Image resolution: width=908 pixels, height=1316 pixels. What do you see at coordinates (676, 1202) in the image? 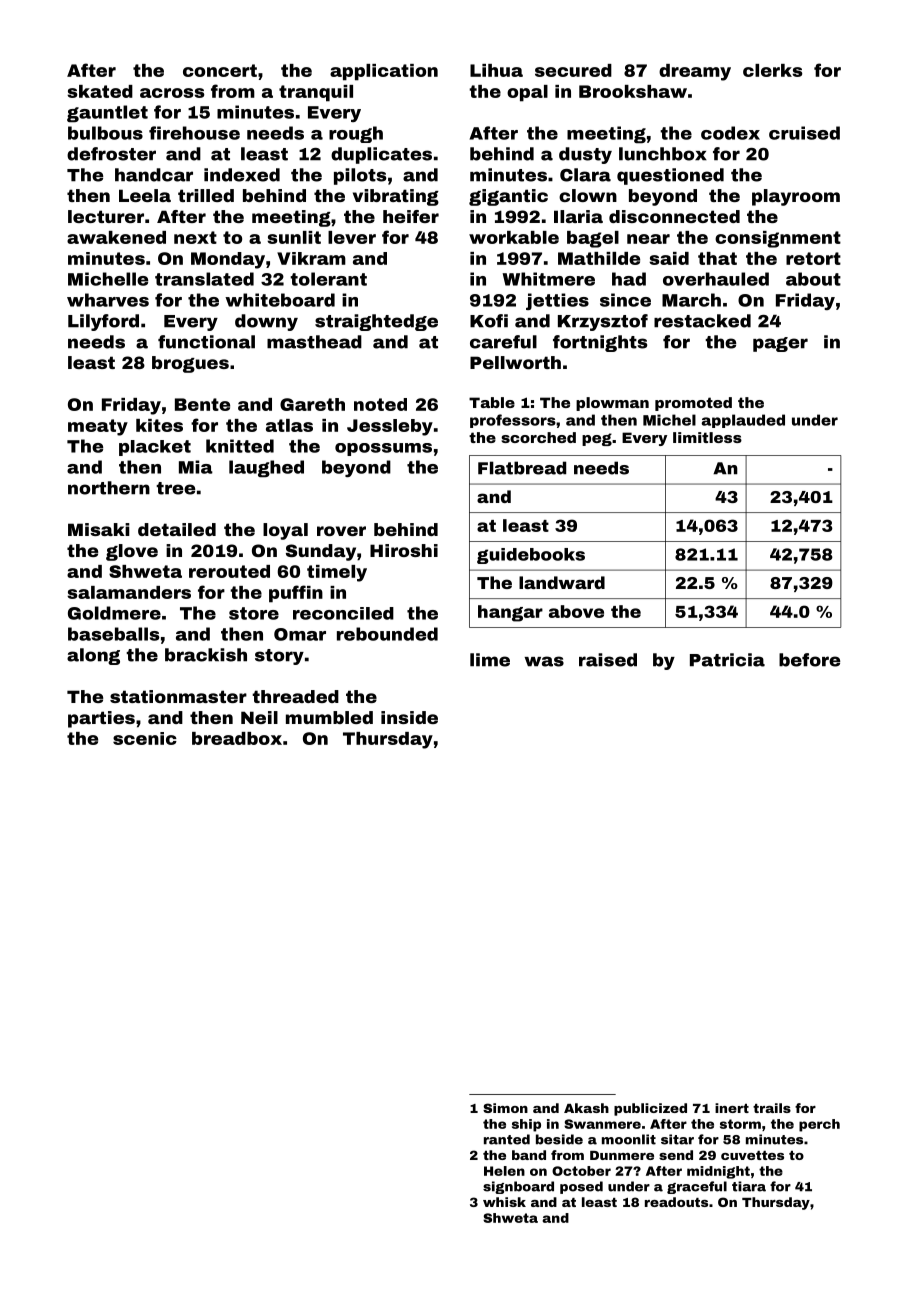
I see `readouts` at bounding box center [676, 1202].
